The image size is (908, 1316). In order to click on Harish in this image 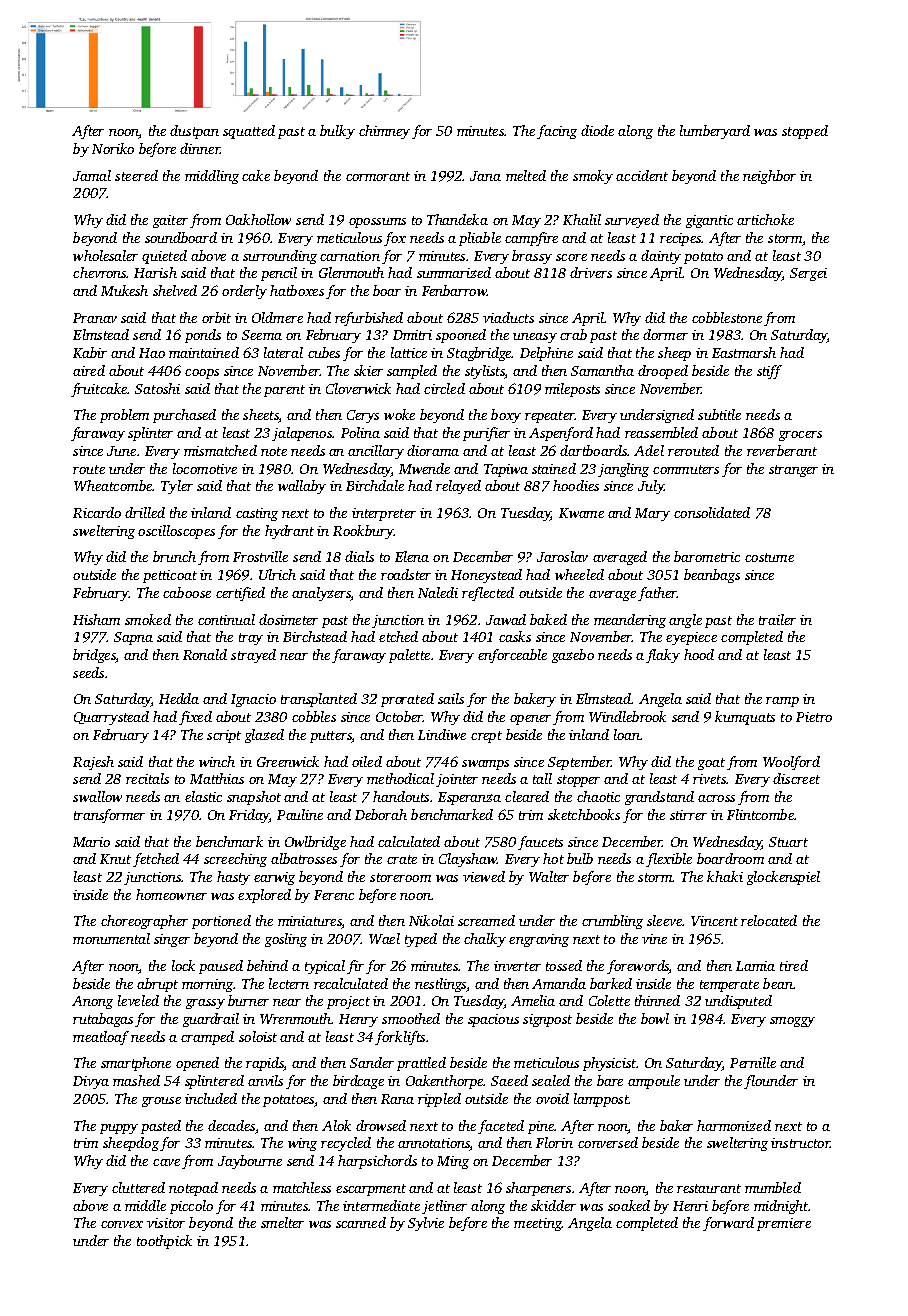, I will do `click(155, 272)`.
